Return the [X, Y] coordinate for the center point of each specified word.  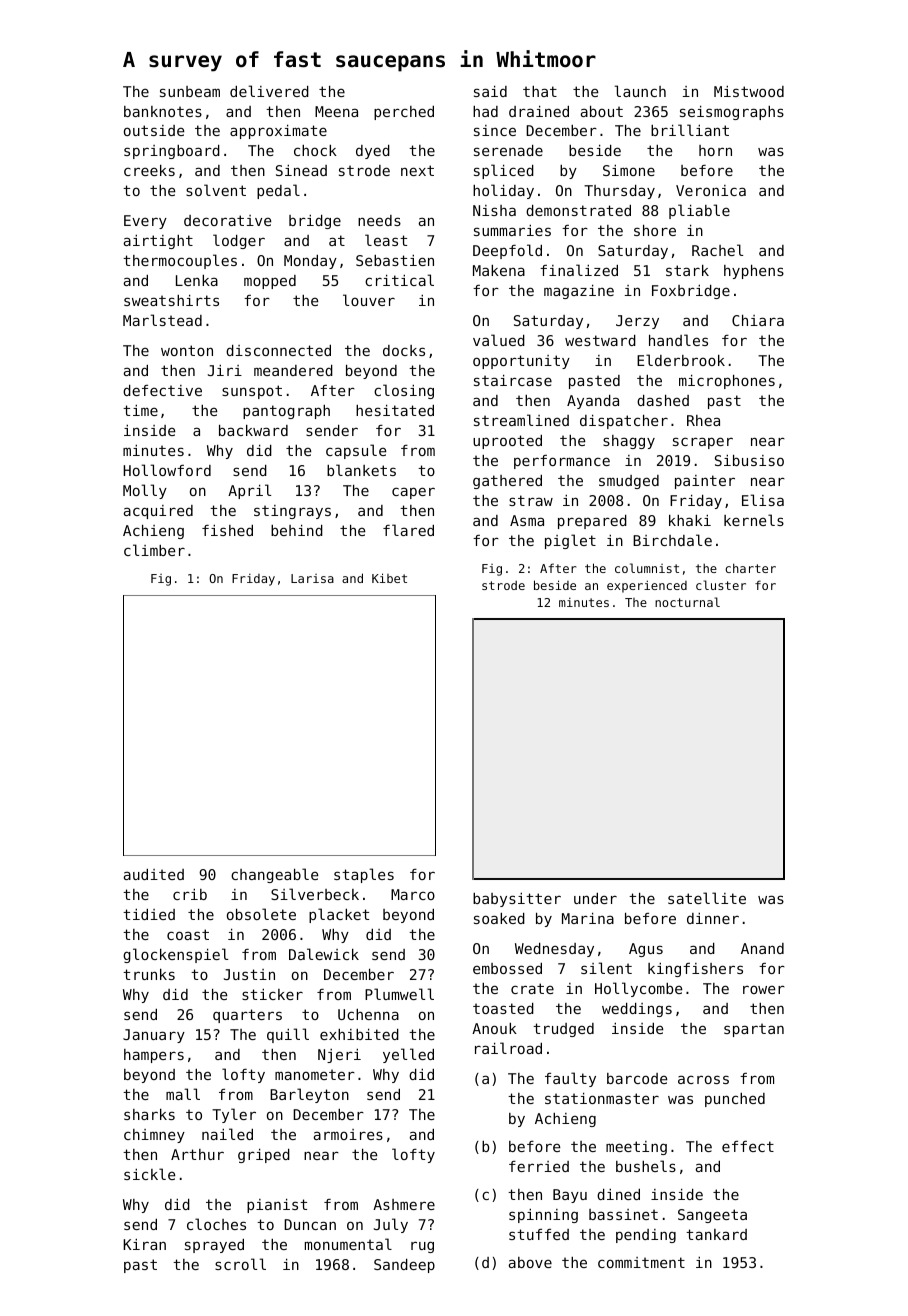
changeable [275, 875]
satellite [707, 898]
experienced [647, 586]
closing [404, 391]
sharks [149, 1114]
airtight [158, 242]
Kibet [389, 578]
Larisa [312, 578]
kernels [754, 520]
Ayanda [593, 402]
